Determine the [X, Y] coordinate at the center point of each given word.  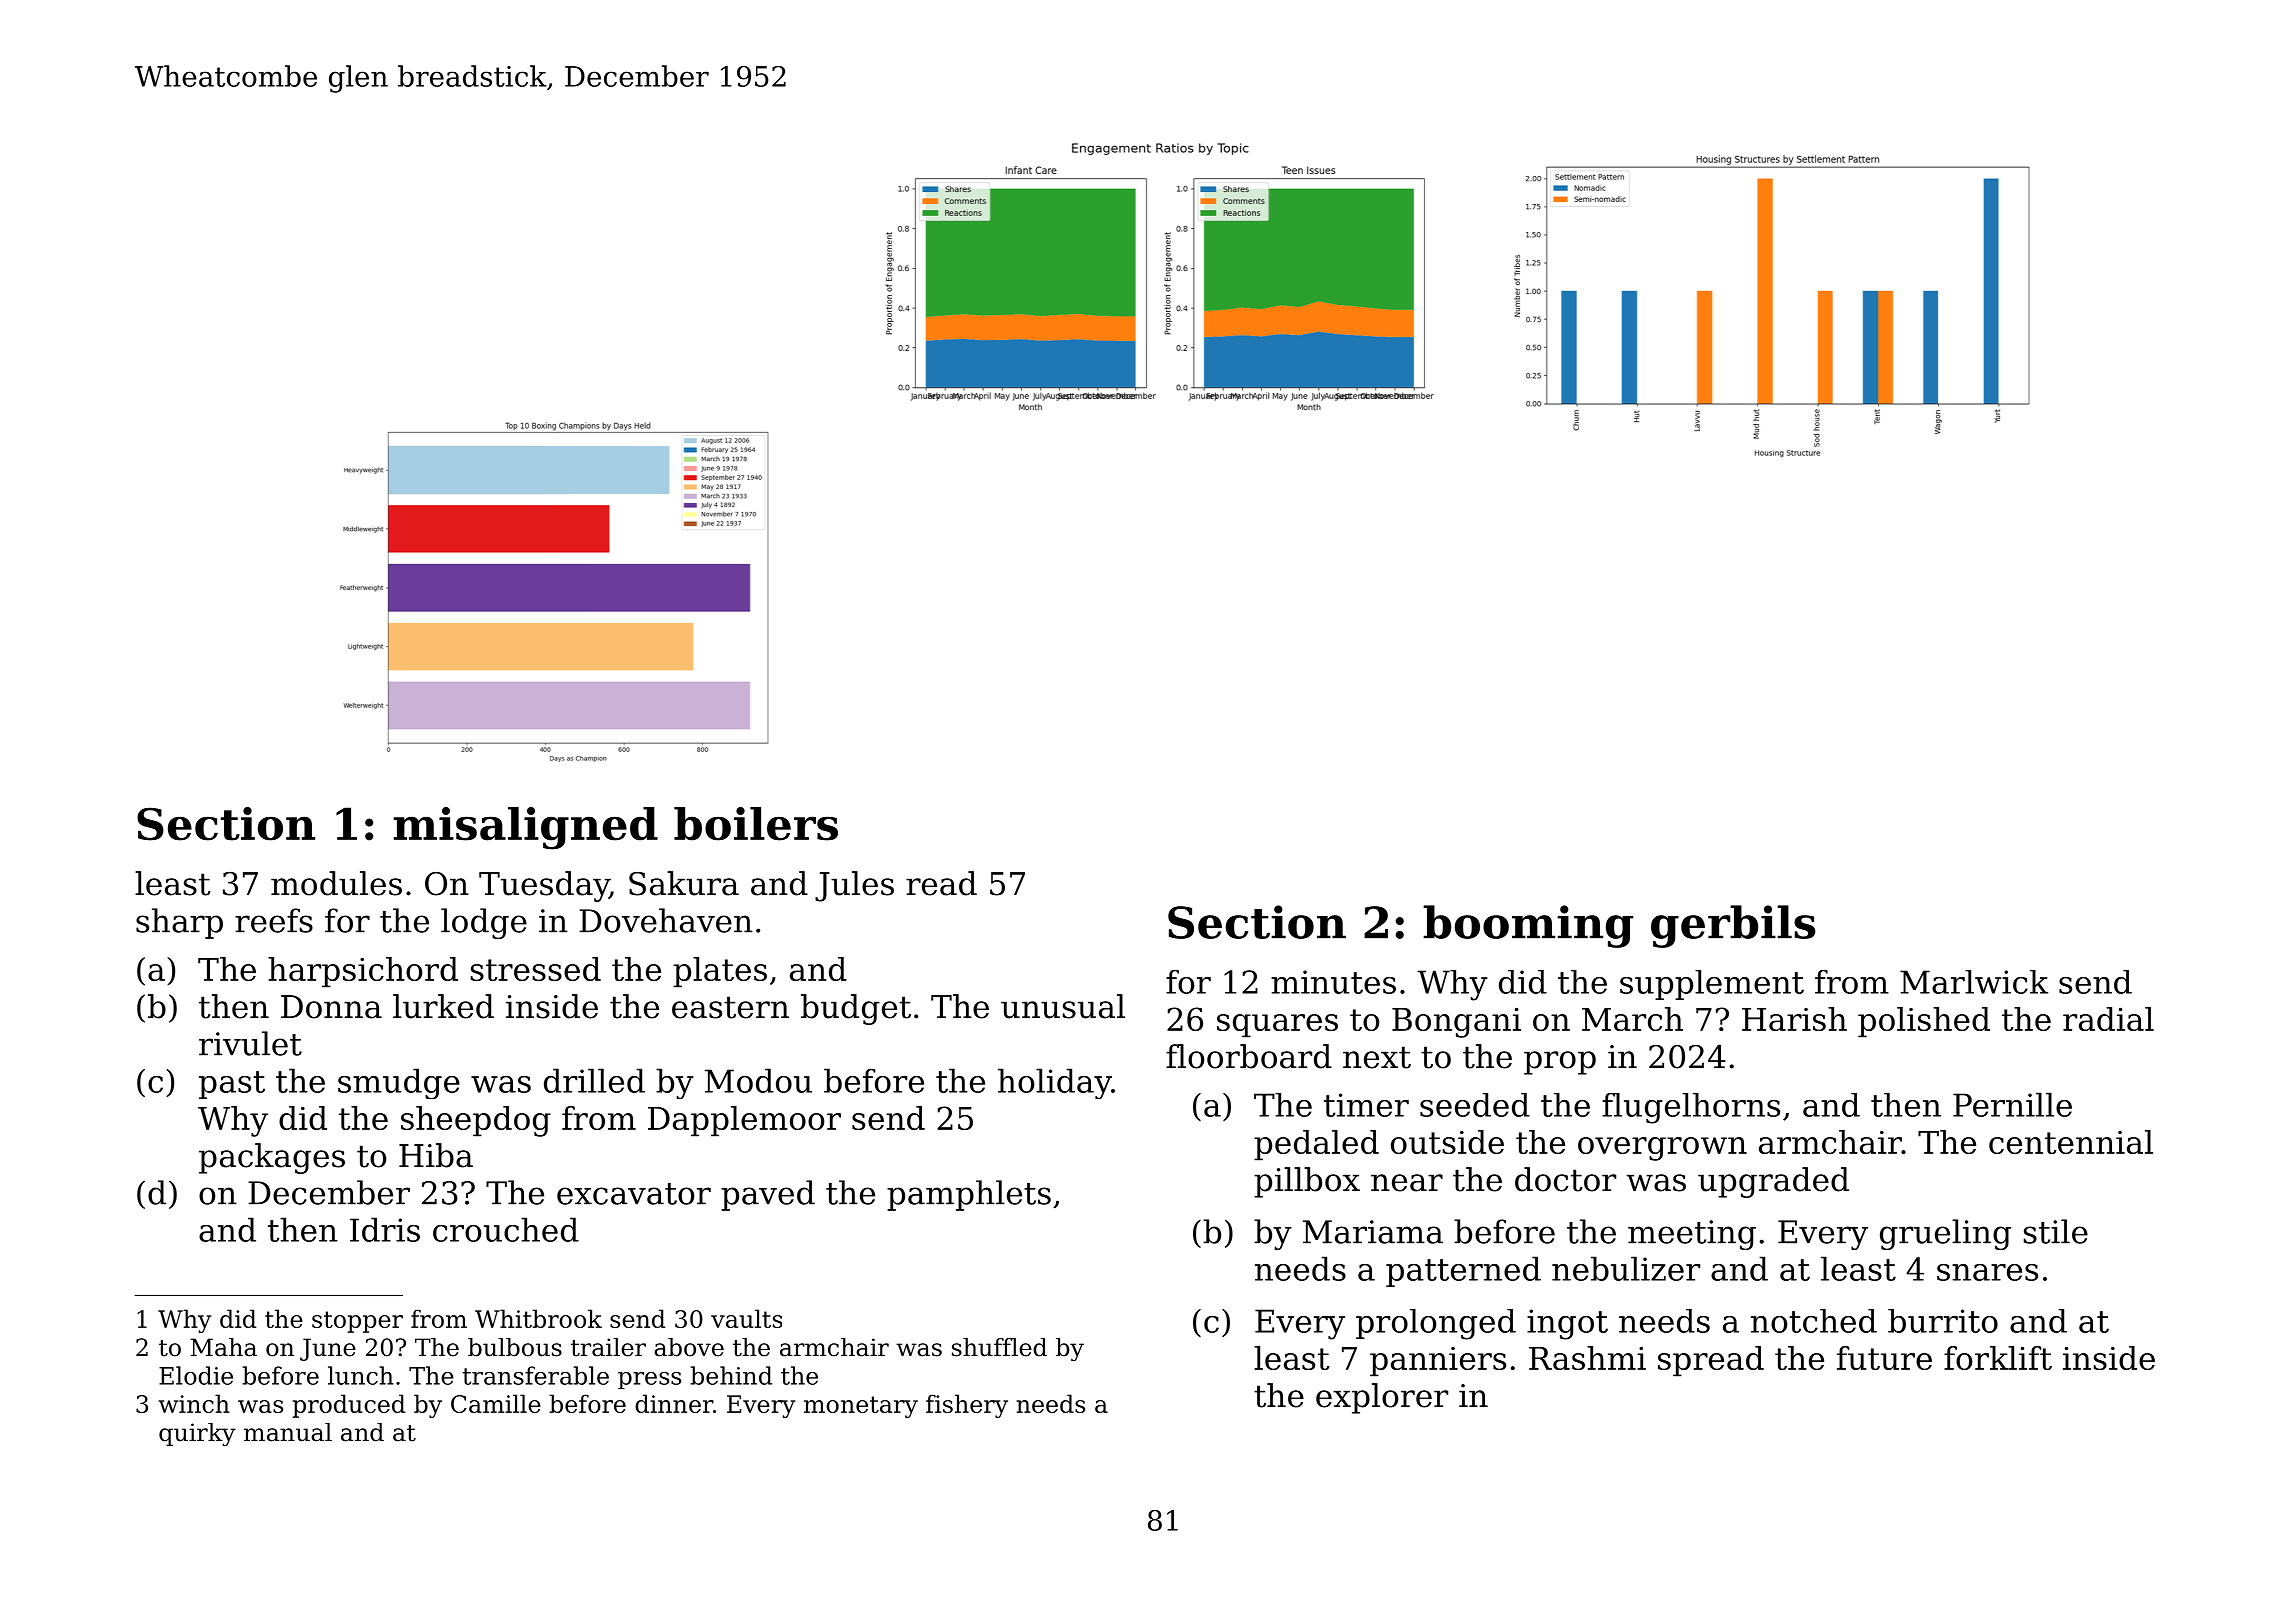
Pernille [2012, 1104]
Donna [331, 1007]
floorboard [1249, 1056]
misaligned [525, 828]
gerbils [1733, 926]
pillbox [1307, 1182]
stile [2056, 1231]
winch [194, 1403]
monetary [861, 1407]
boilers [756, 824]
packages [272, 1158]
